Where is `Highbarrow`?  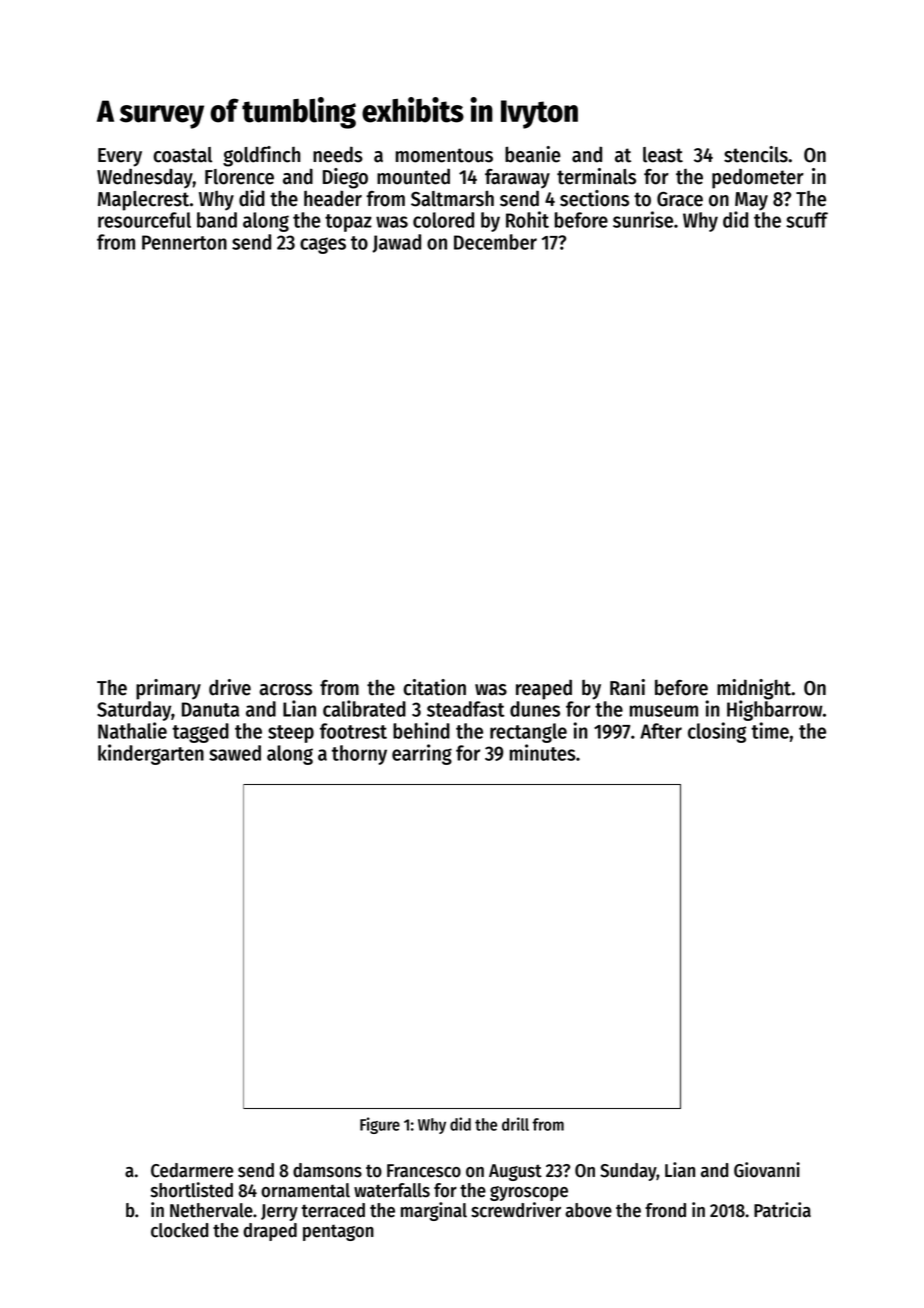 Highbarrow is located at coordinates (775, 710).
